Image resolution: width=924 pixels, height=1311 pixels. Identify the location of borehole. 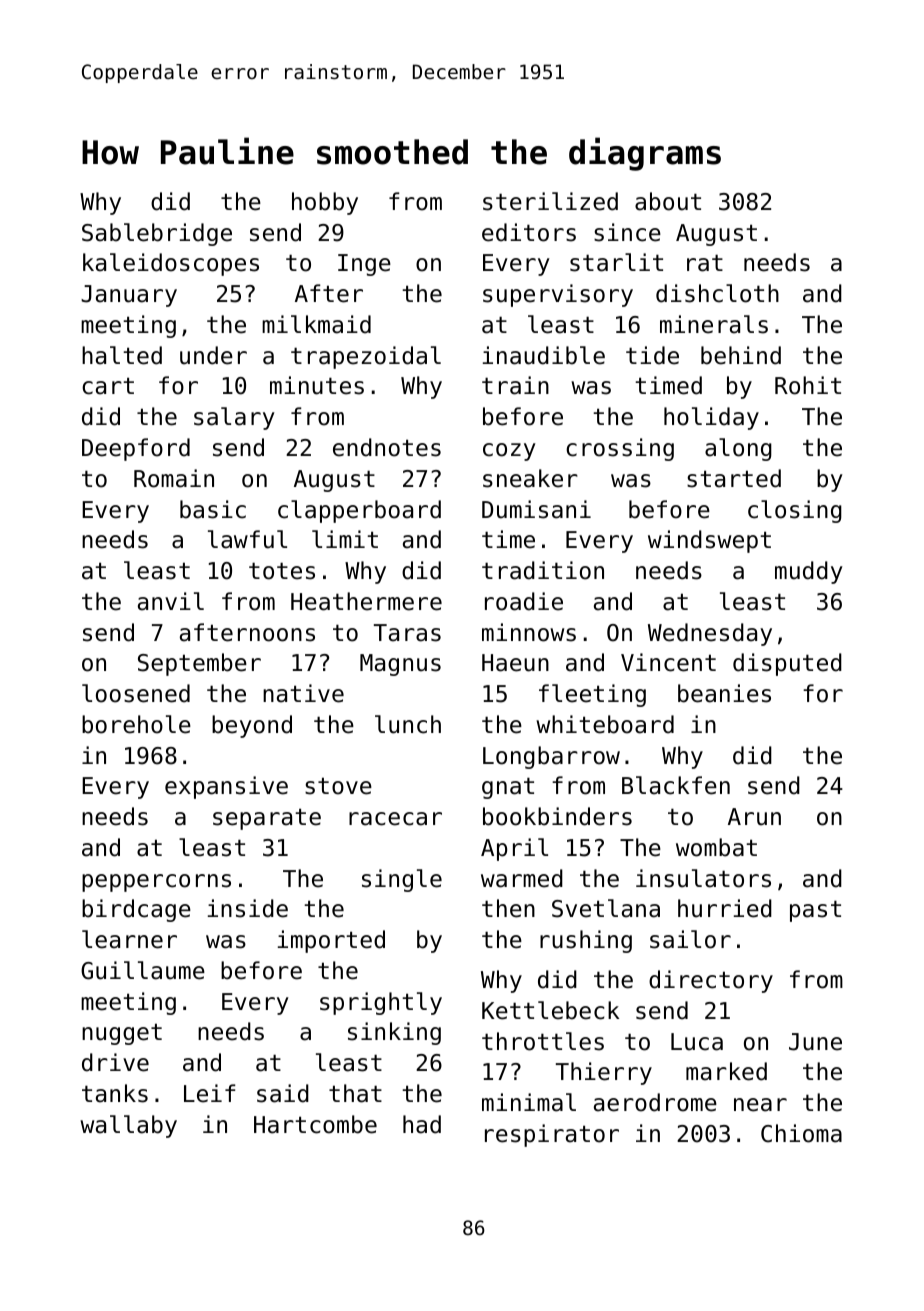
(136, 724).
